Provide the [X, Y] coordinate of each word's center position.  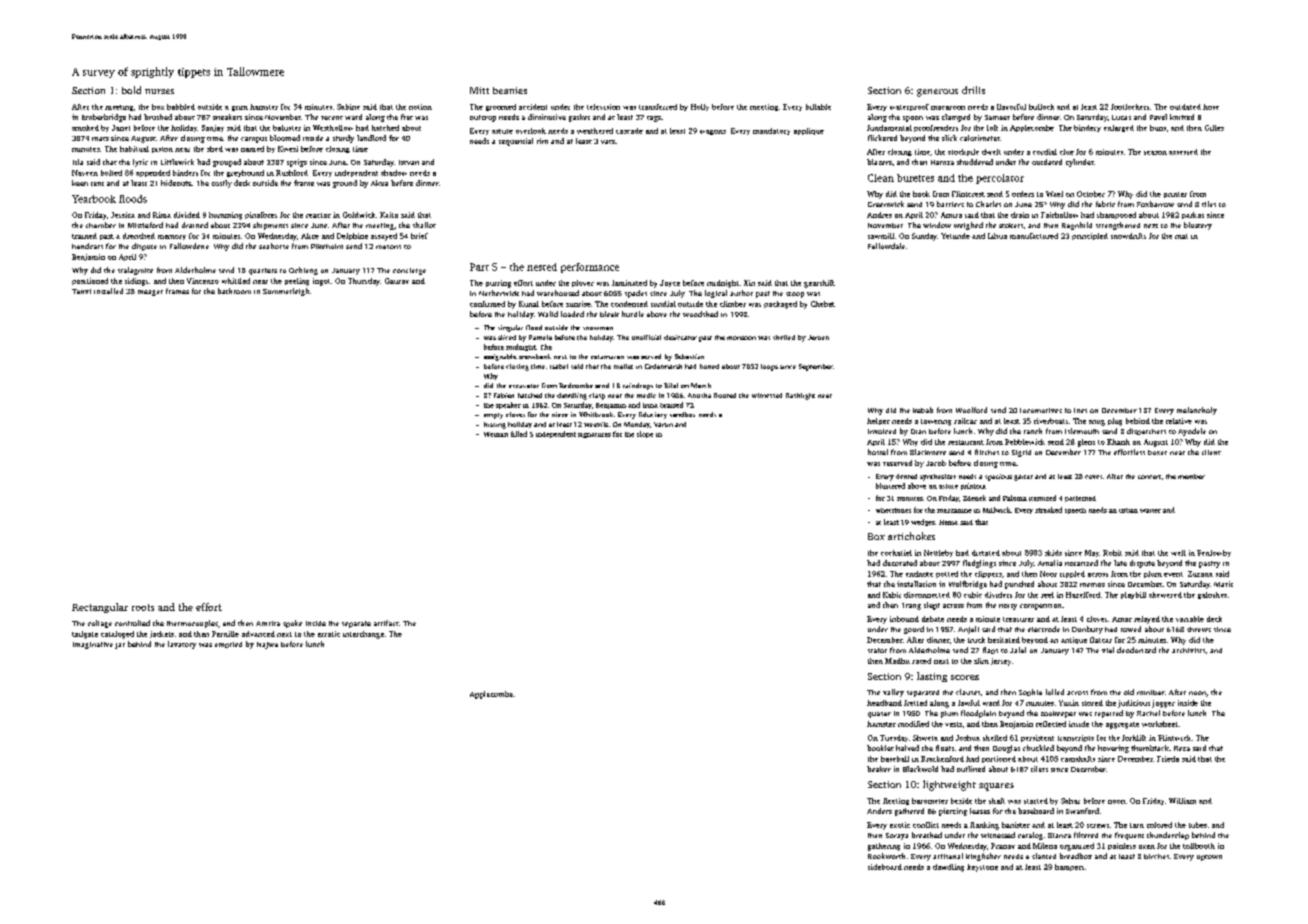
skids [1053, 553]
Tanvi [81, 291]
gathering [884, 847]
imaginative [93, 645]
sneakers [227, 117]
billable [818, 107]
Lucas [1121, 117]
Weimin [496, 434]
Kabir [892, 595]
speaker [508, 405]
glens [1086, 443]
